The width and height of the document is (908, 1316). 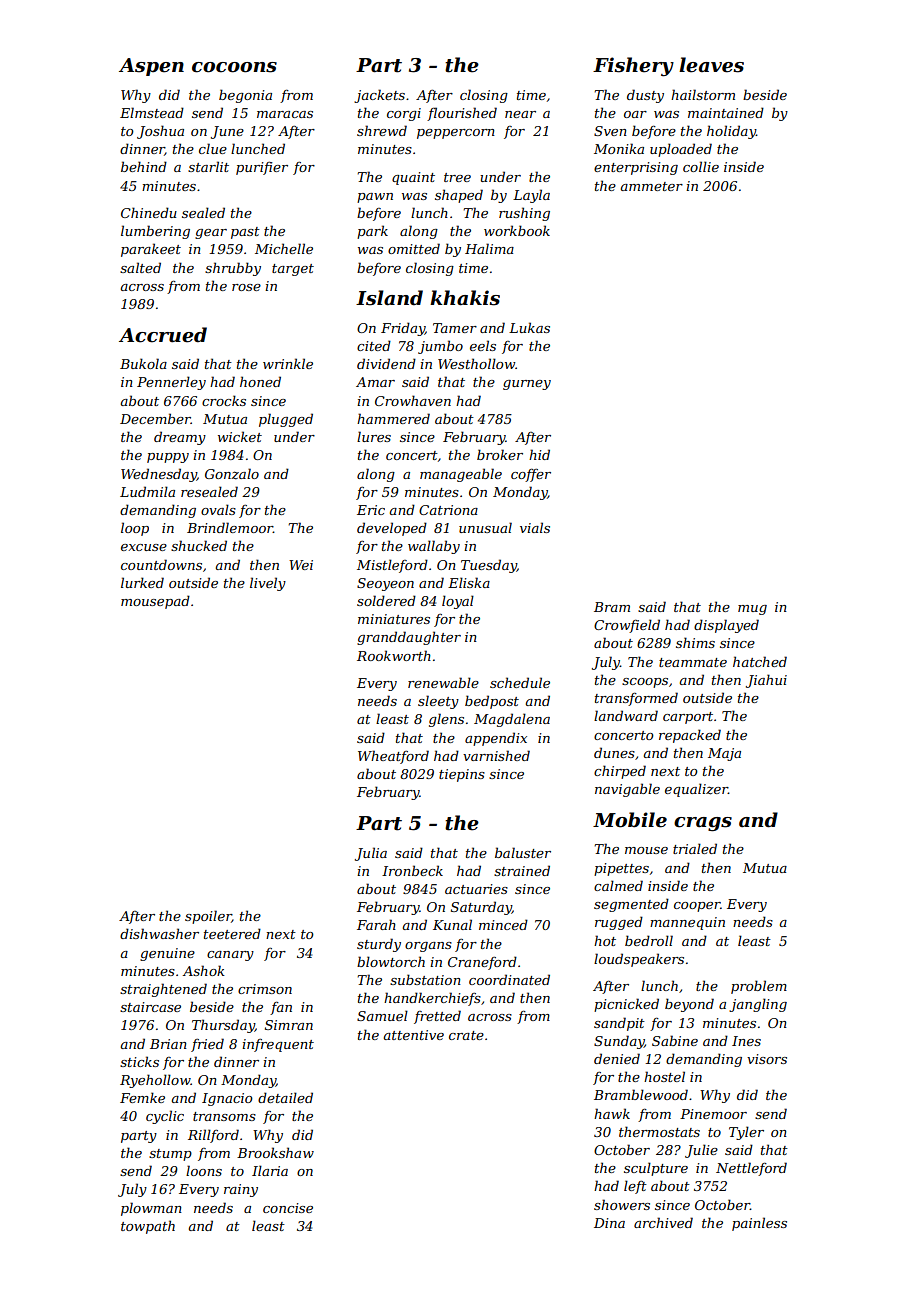 What do you see at coordinates (713, 1114) in the document?
I see `Pinemoor` at bounding box center [713, 1114].
